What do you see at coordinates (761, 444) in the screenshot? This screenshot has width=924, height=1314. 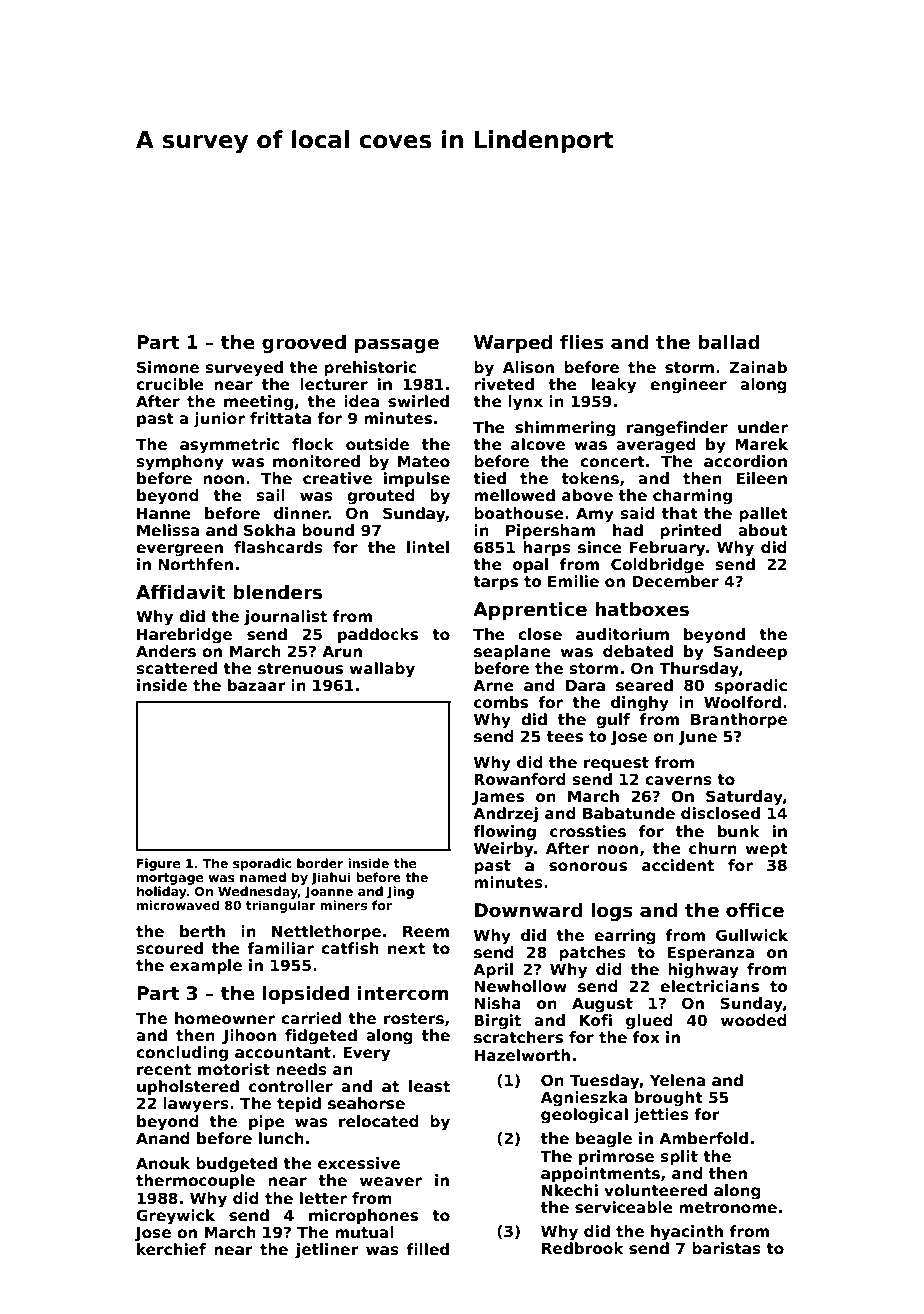 I see `Marek` at bounding box center [761, 444].
